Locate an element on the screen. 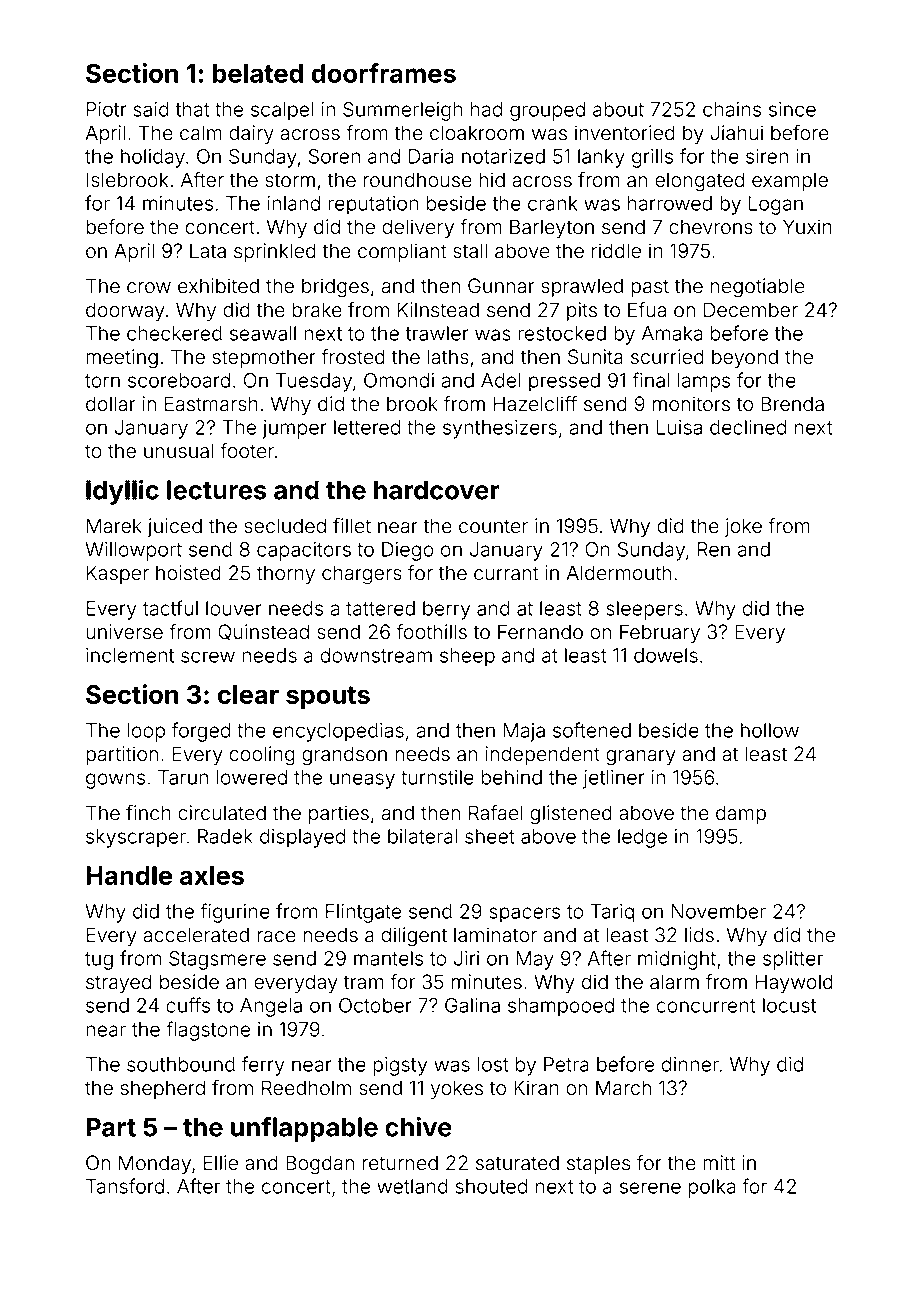 The height and width of the screenshot is (1308, 924). southbound is located at coordinates (181, 1064).
